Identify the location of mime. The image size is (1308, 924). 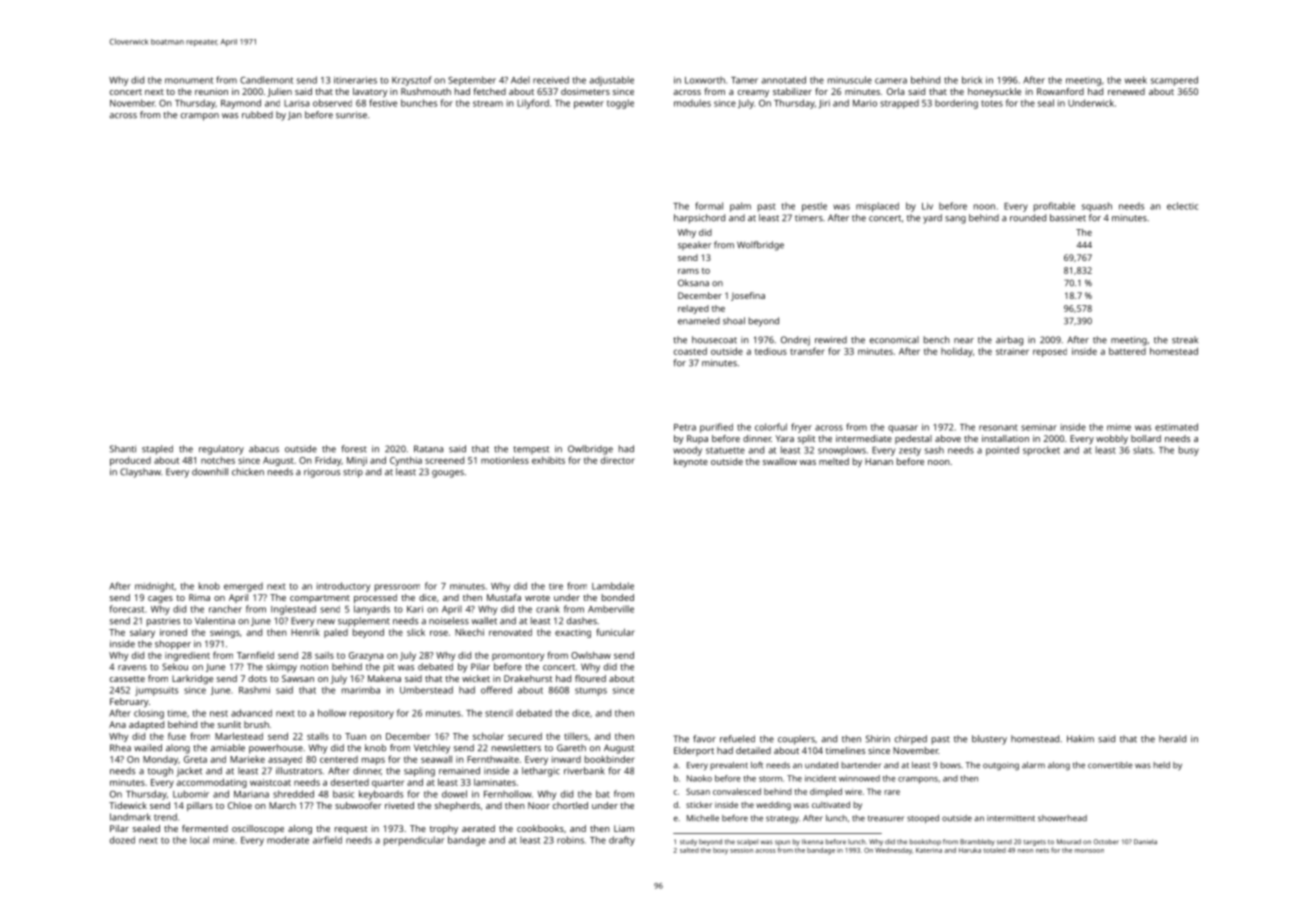
(1119, 427).
